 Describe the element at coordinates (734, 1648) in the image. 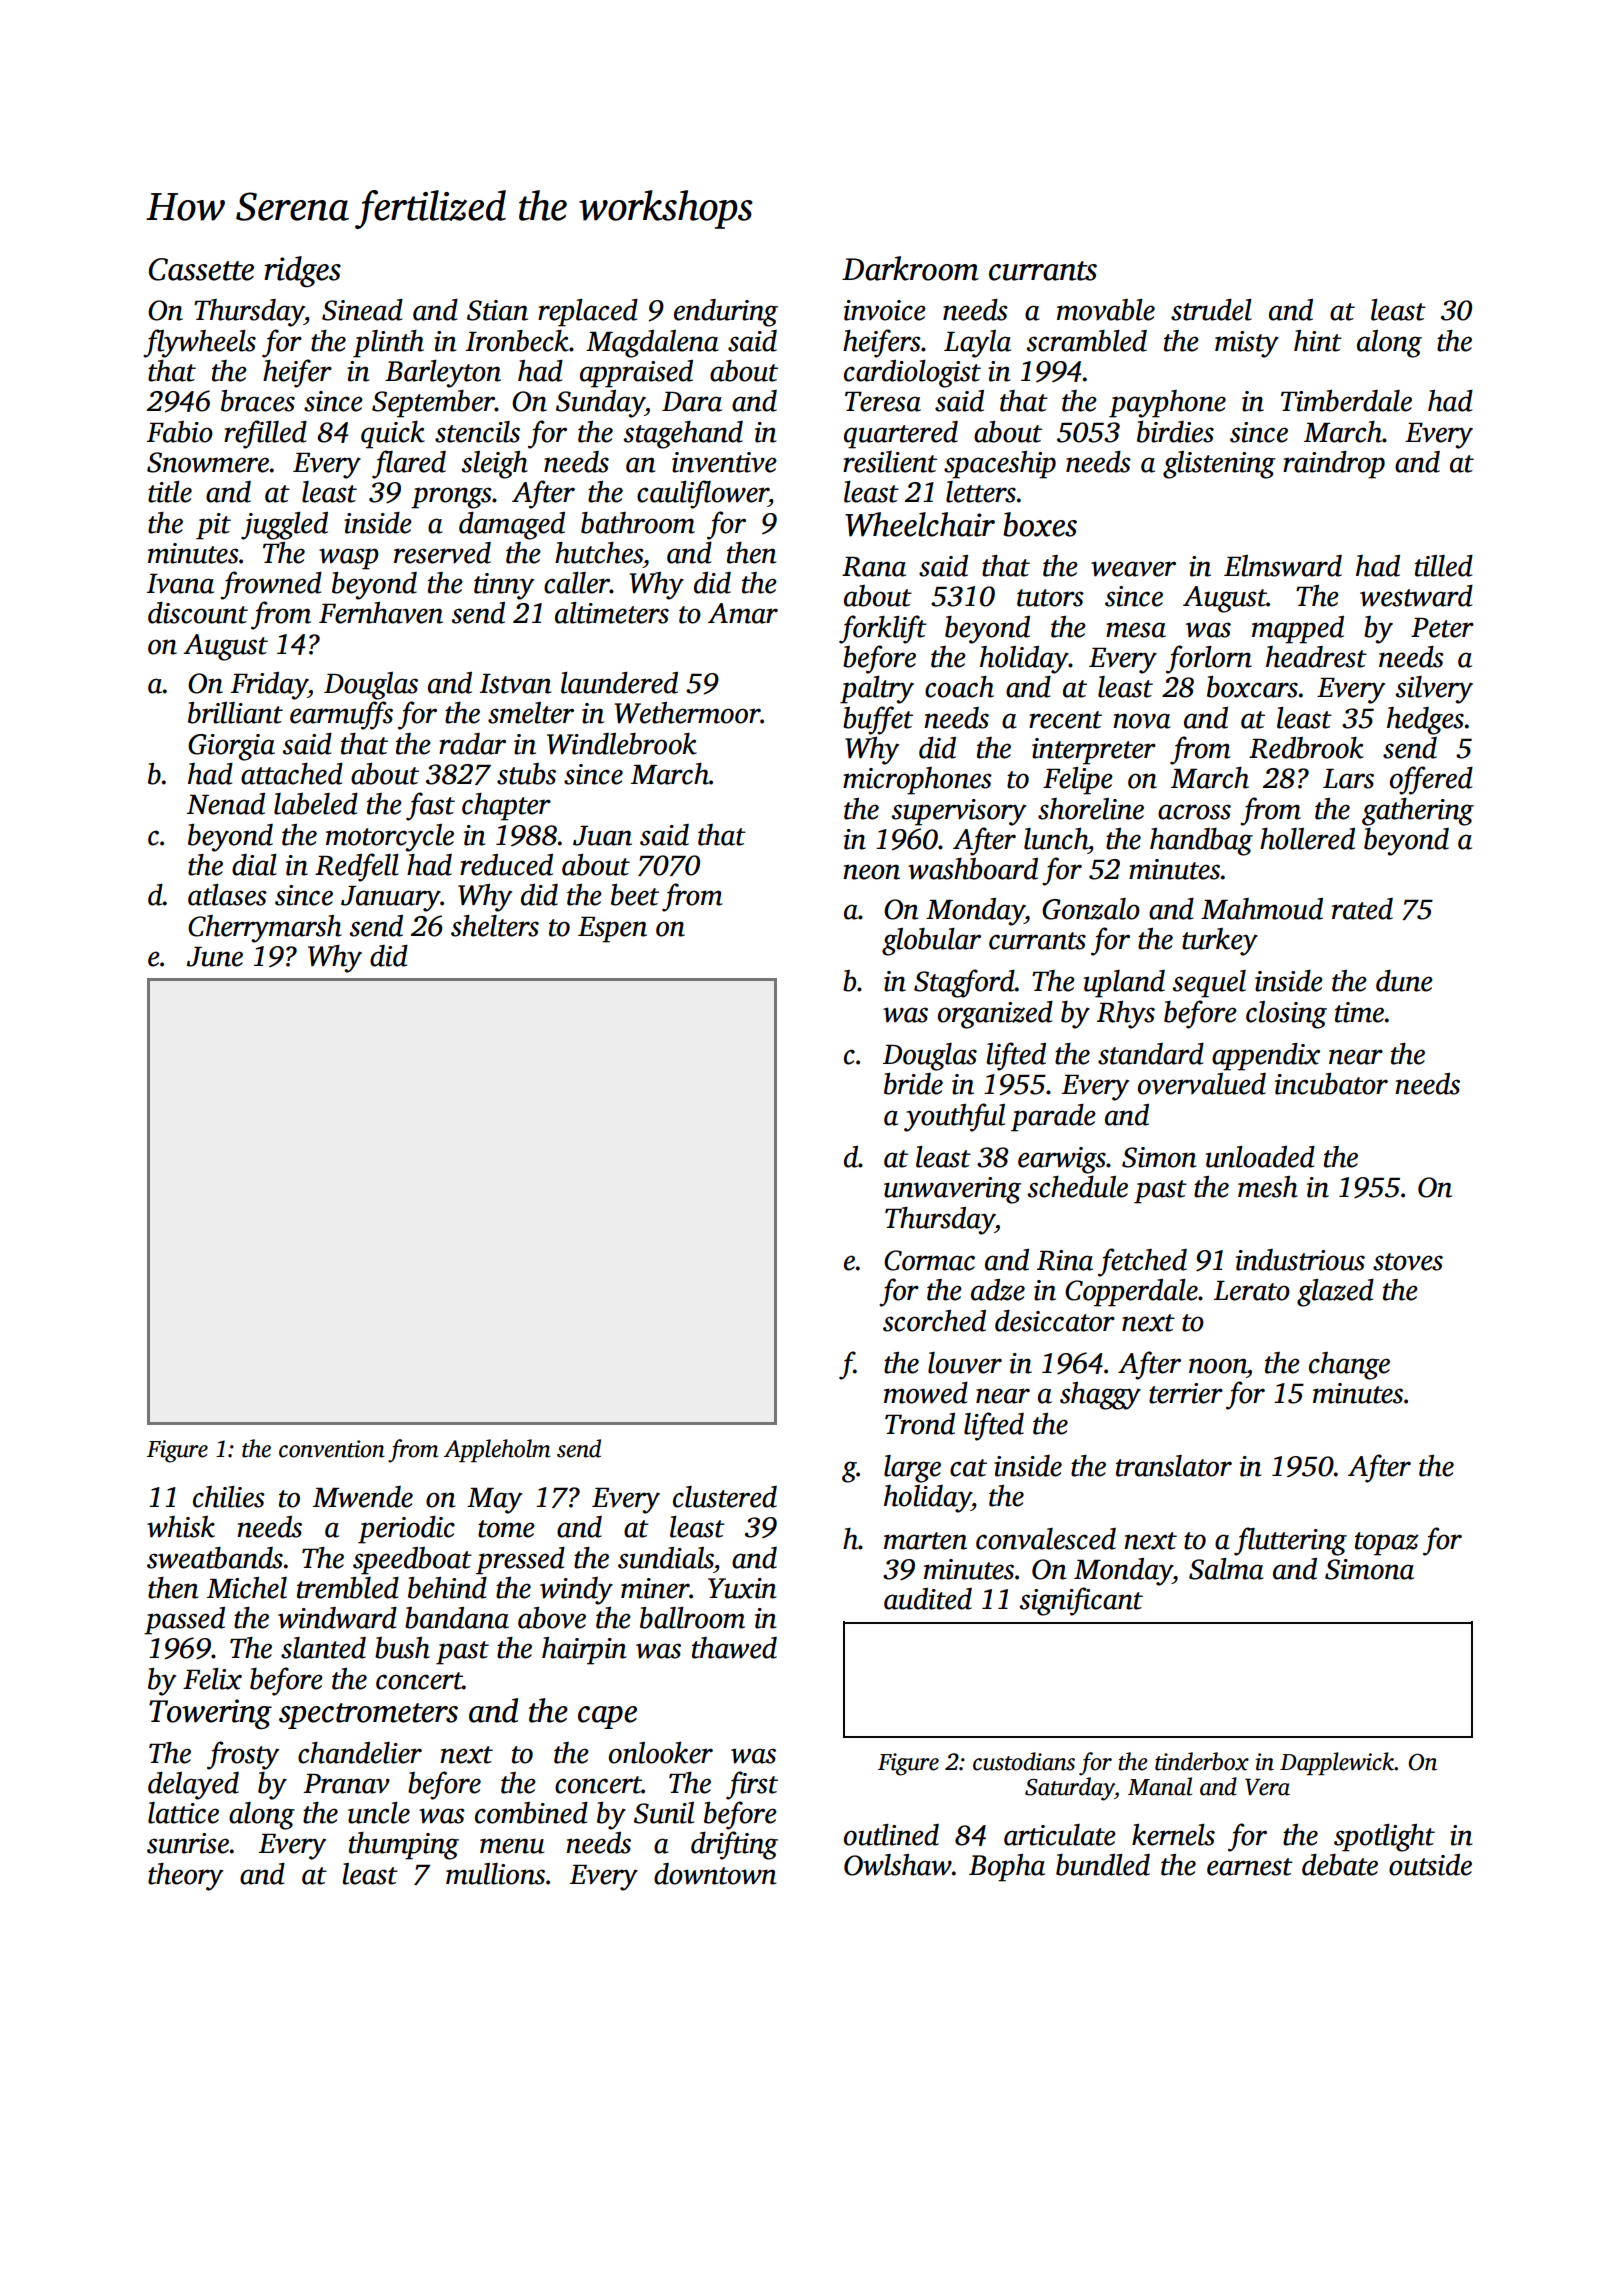

I see `thawed` at that location.
